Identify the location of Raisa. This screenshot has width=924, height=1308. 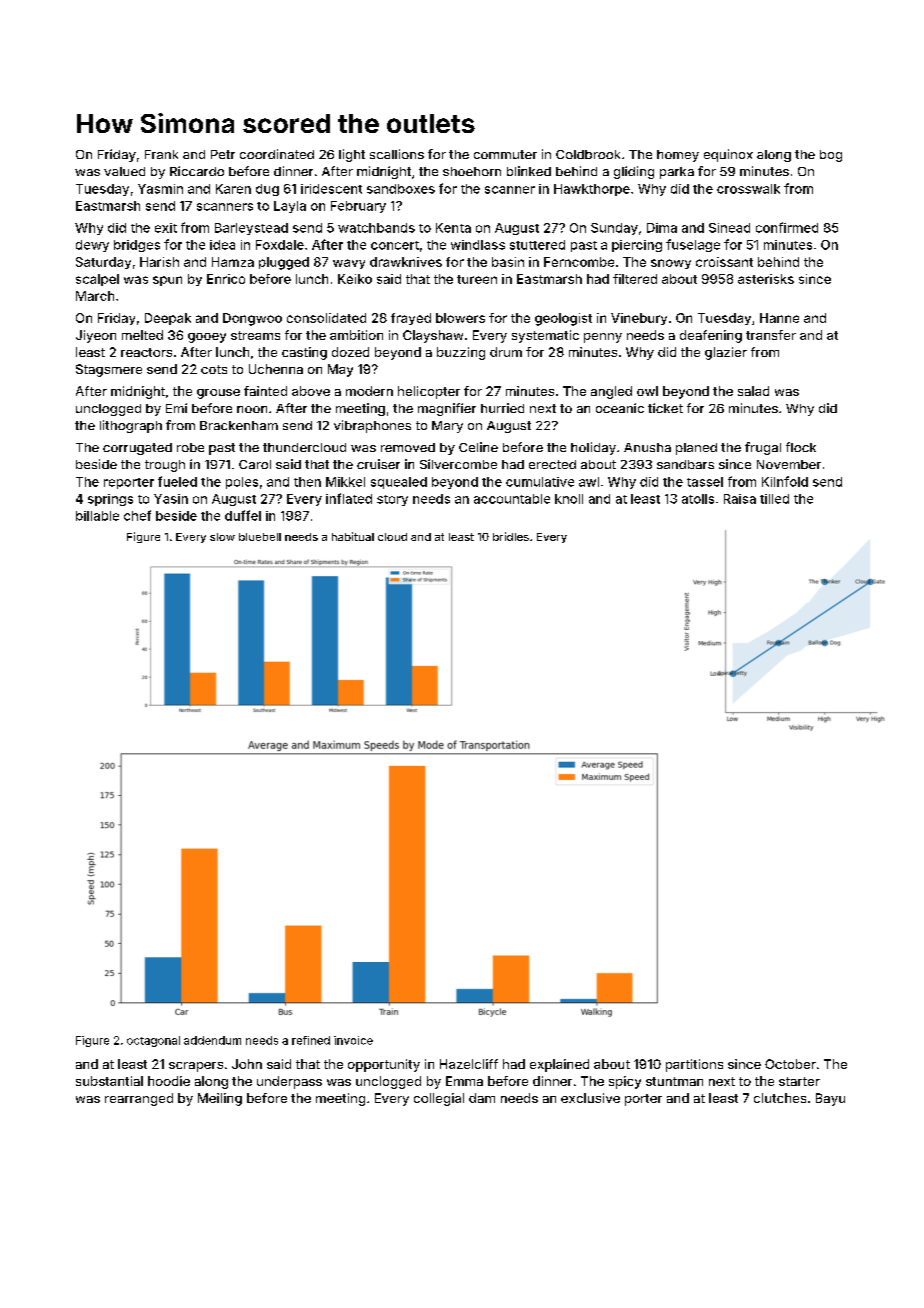
(740, 499).
